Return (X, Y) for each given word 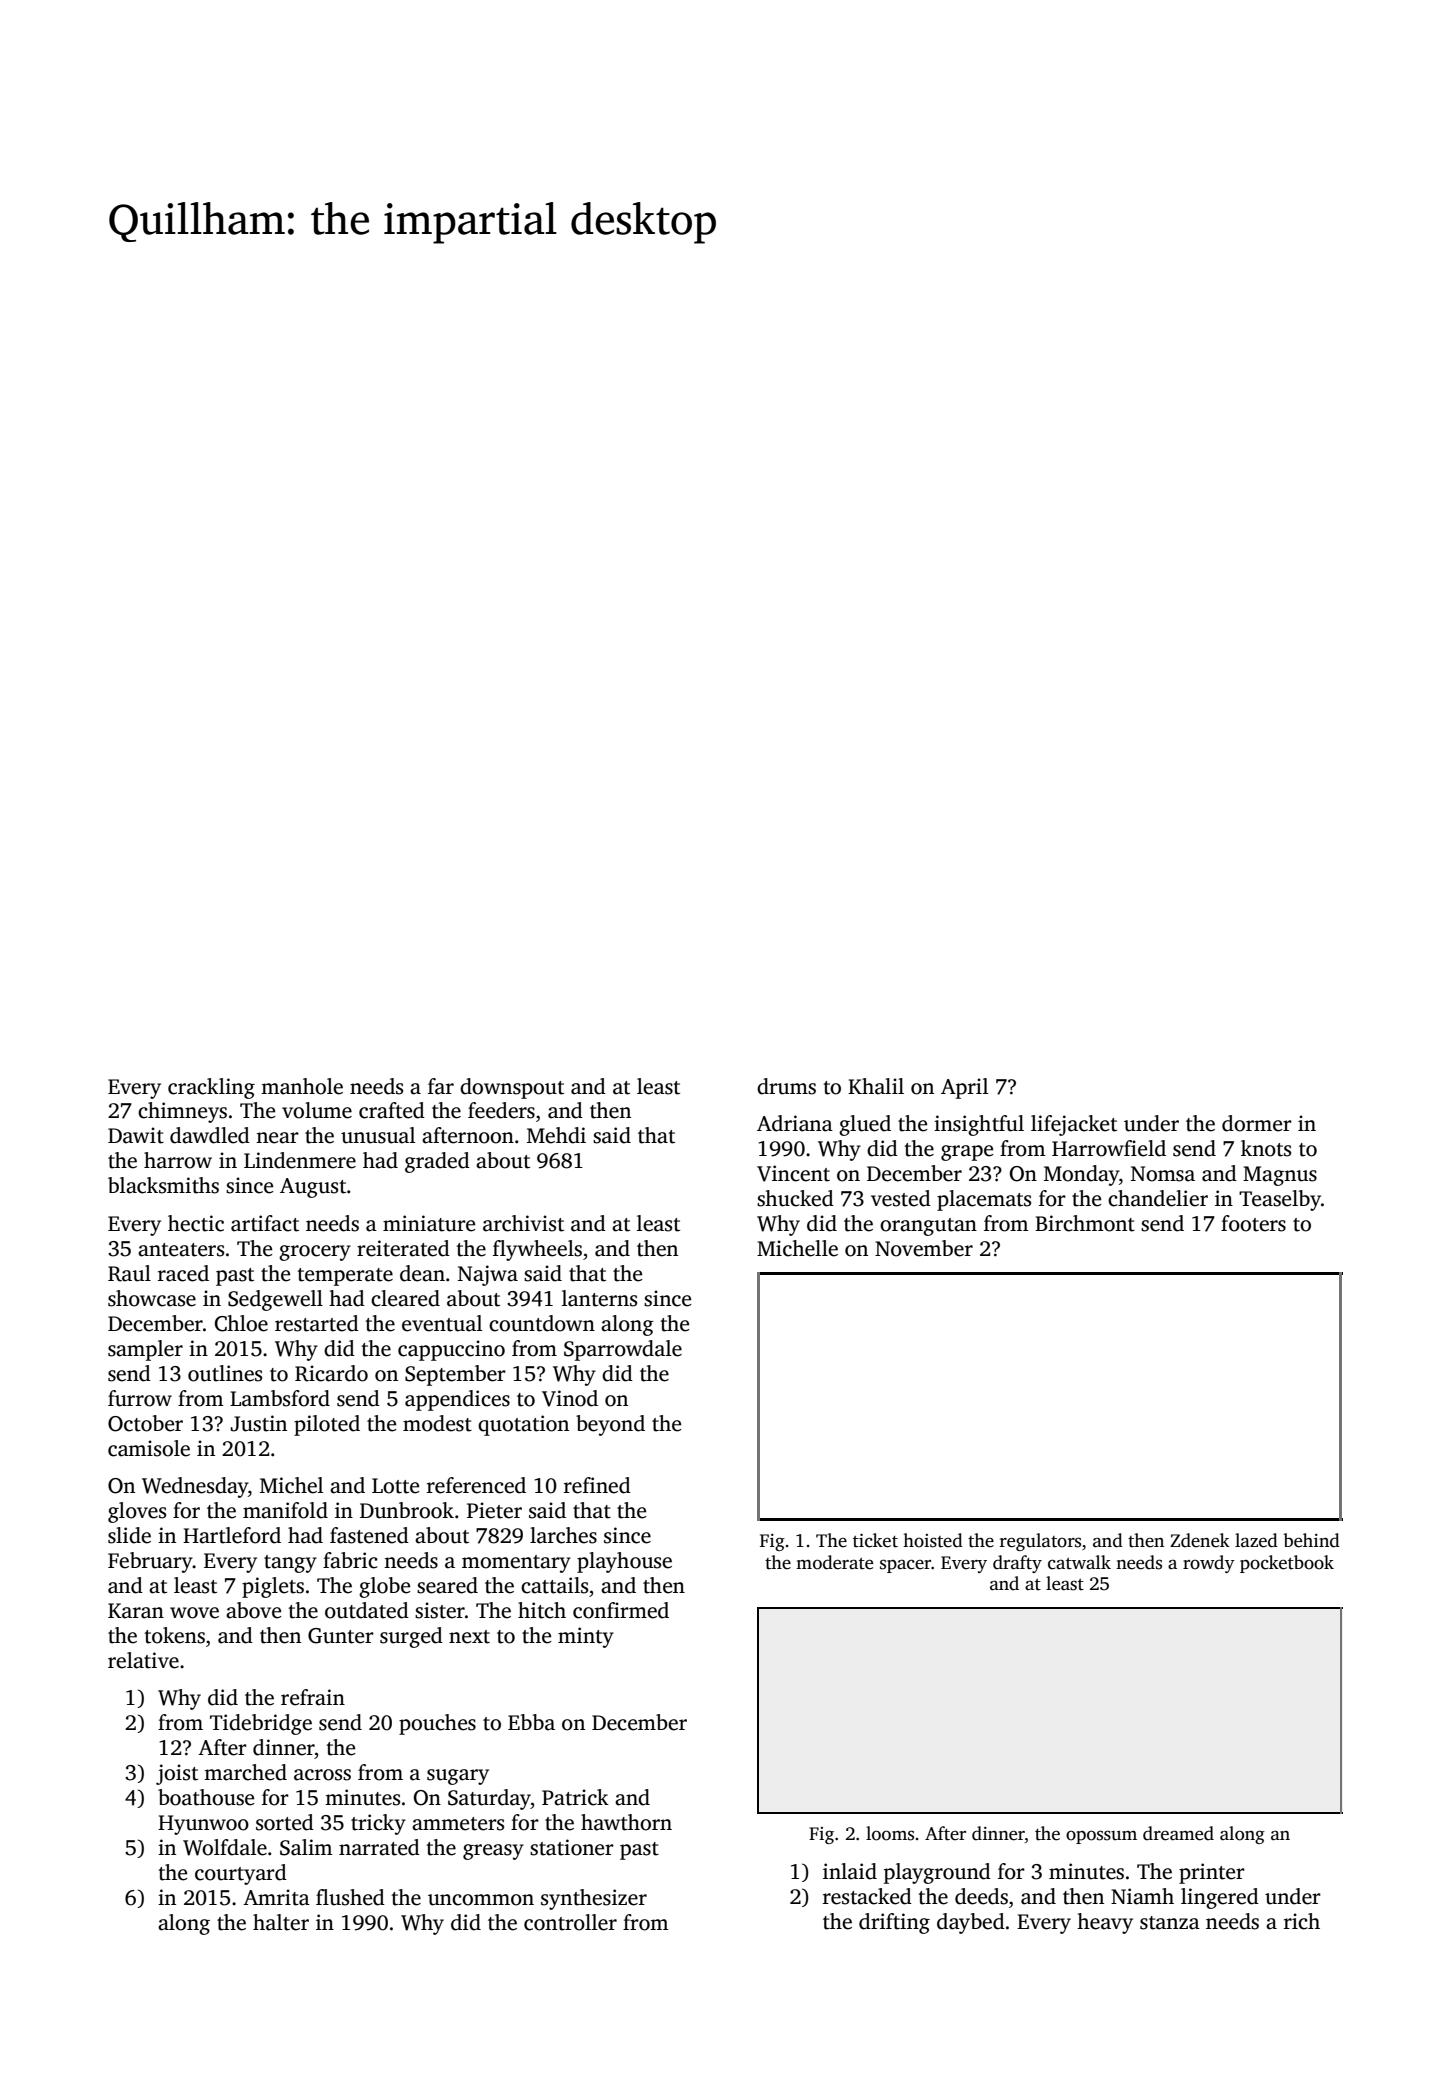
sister (440, 1610)
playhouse (624, 1562)
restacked (867, 1896)
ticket (875, 1540)
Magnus (1280, 1176)
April (964, 1088)
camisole (149, 1448)
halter (281, 1922)
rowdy (1209, 1564)
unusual (378, 1135)
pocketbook (1287, 1564)
